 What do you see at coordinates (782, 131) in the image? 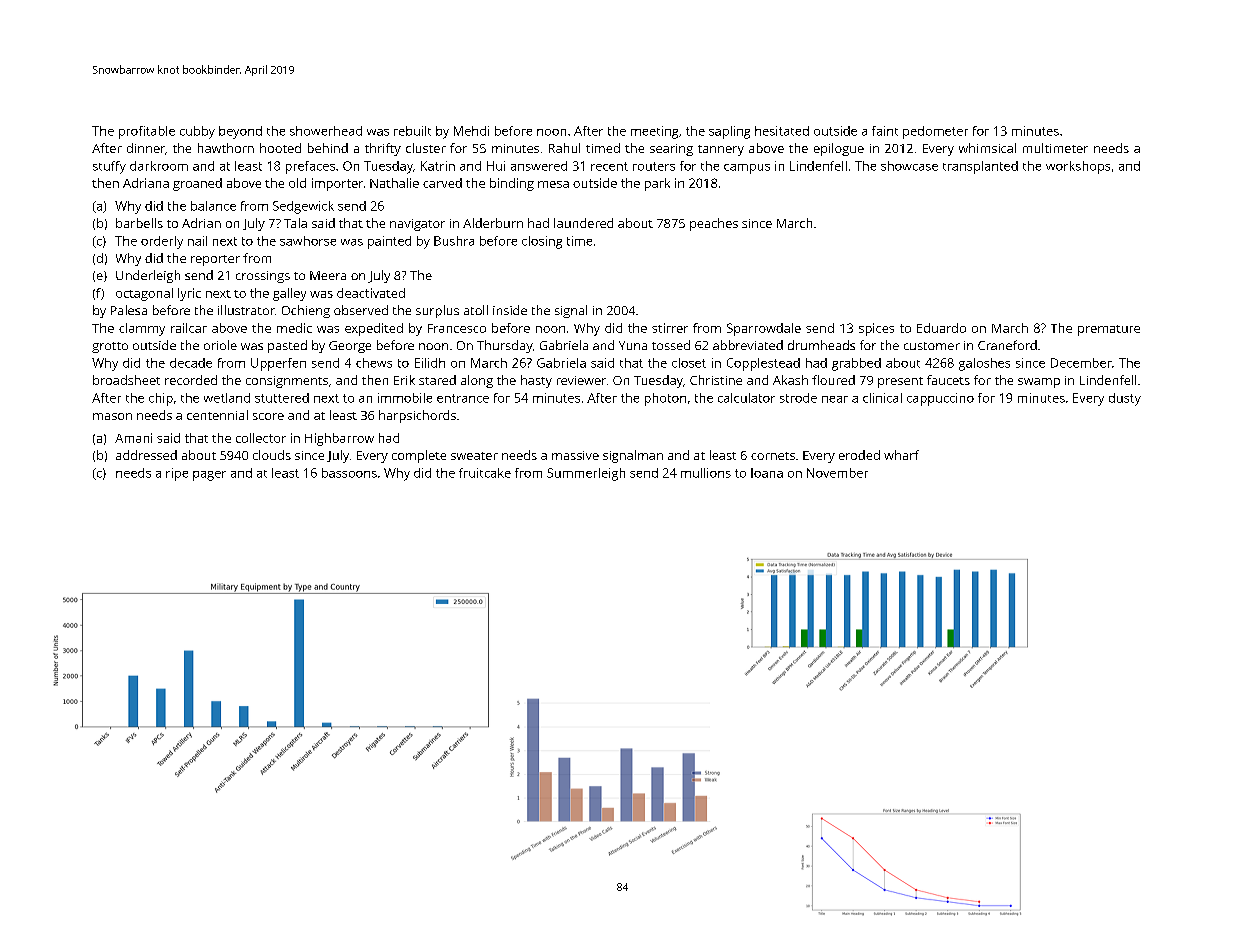
I see `hesitated` at bounding box center [782, 131].
